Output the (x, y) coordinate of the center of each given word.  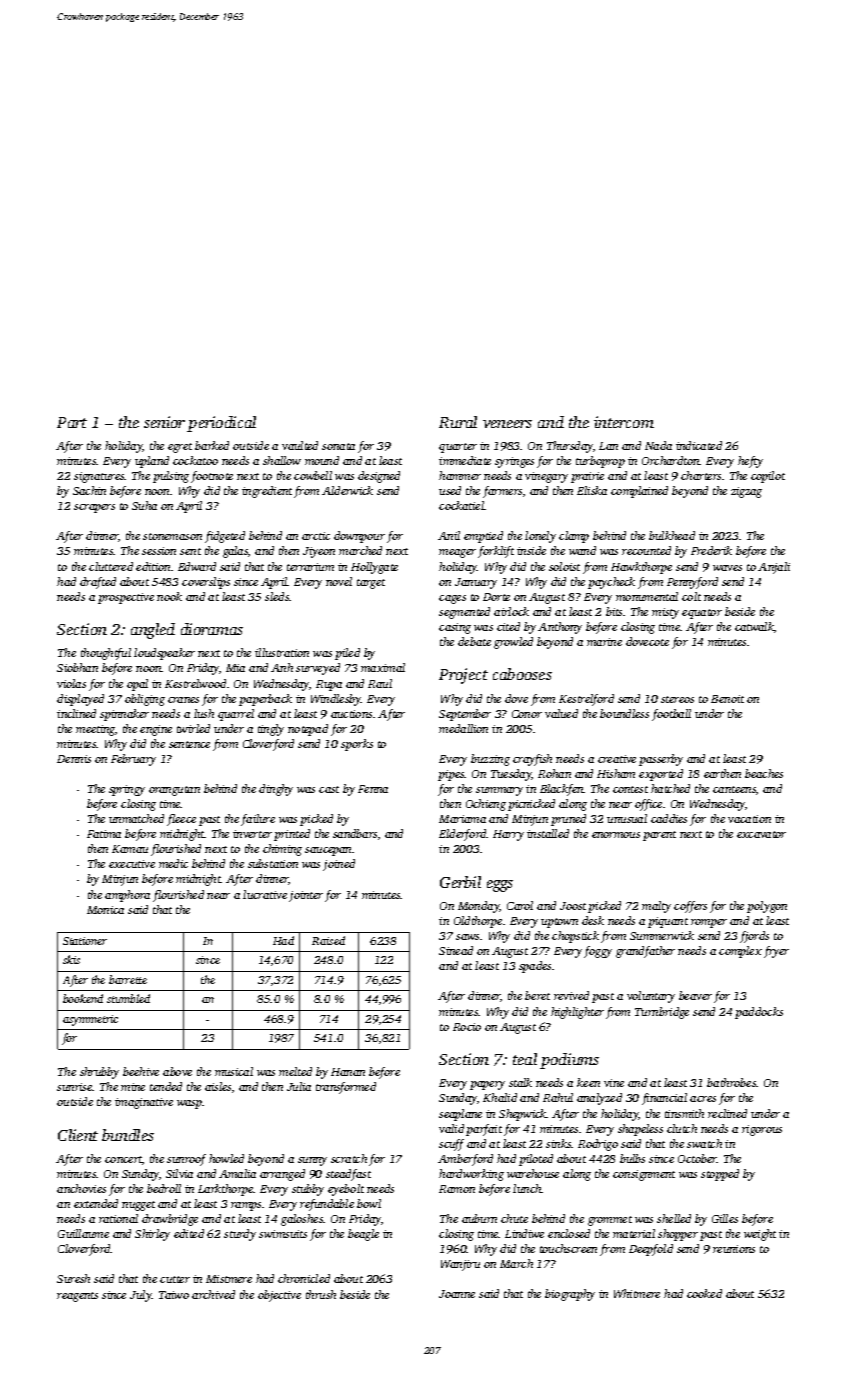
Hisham (616, 773)
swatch (704, 1143)
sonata (338, 446)
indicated (699, 445)
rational (118, 1218)
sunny (312, 1161)
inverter (252, 834)
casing (455, 628)
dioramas (212, 629)
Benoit (727, 699)
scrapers (94, 508)
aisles (218, 1086)
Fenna (373, 789)
